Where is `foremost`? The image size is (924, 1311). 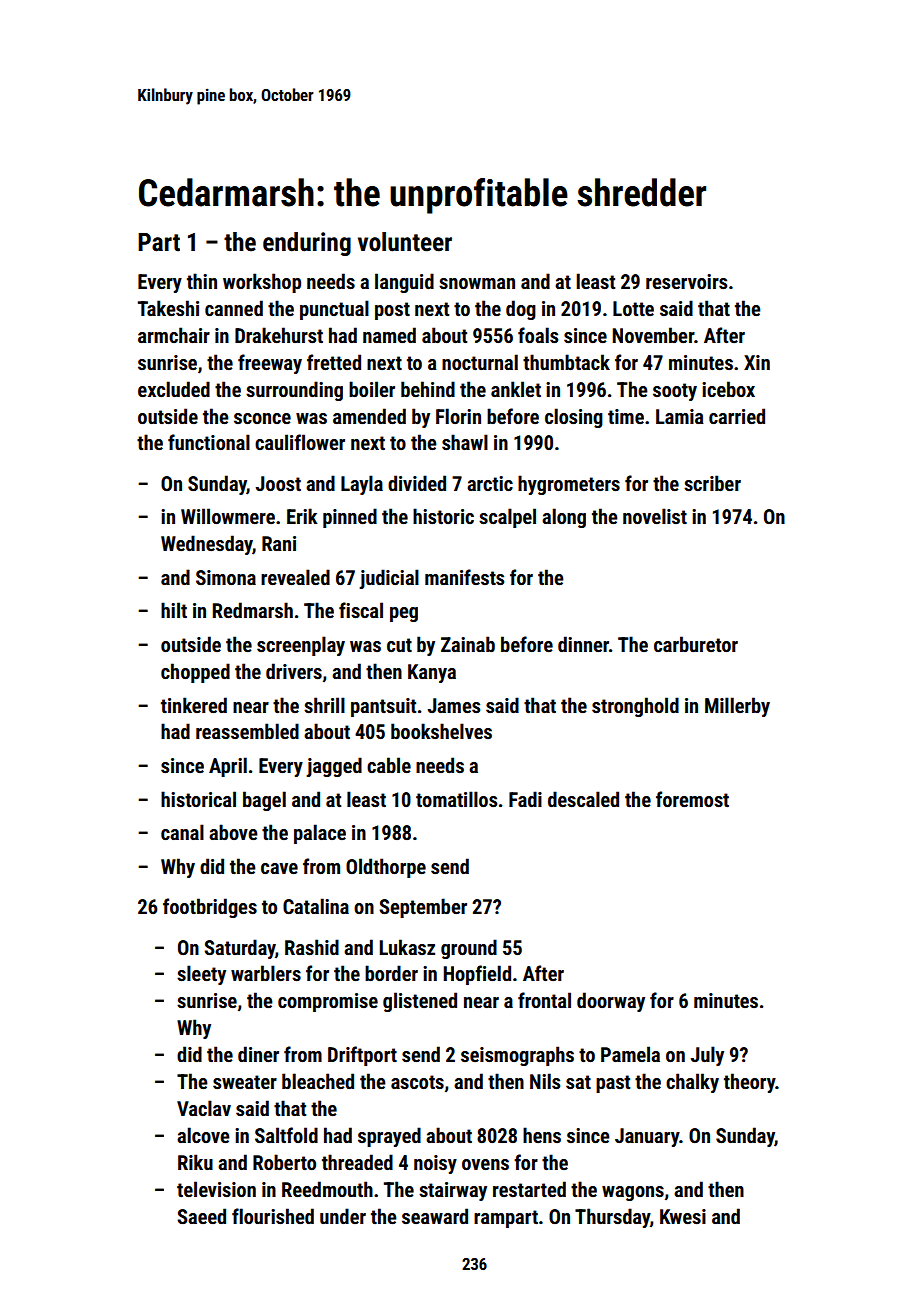 foremost is located at coordinates (692, 799).
